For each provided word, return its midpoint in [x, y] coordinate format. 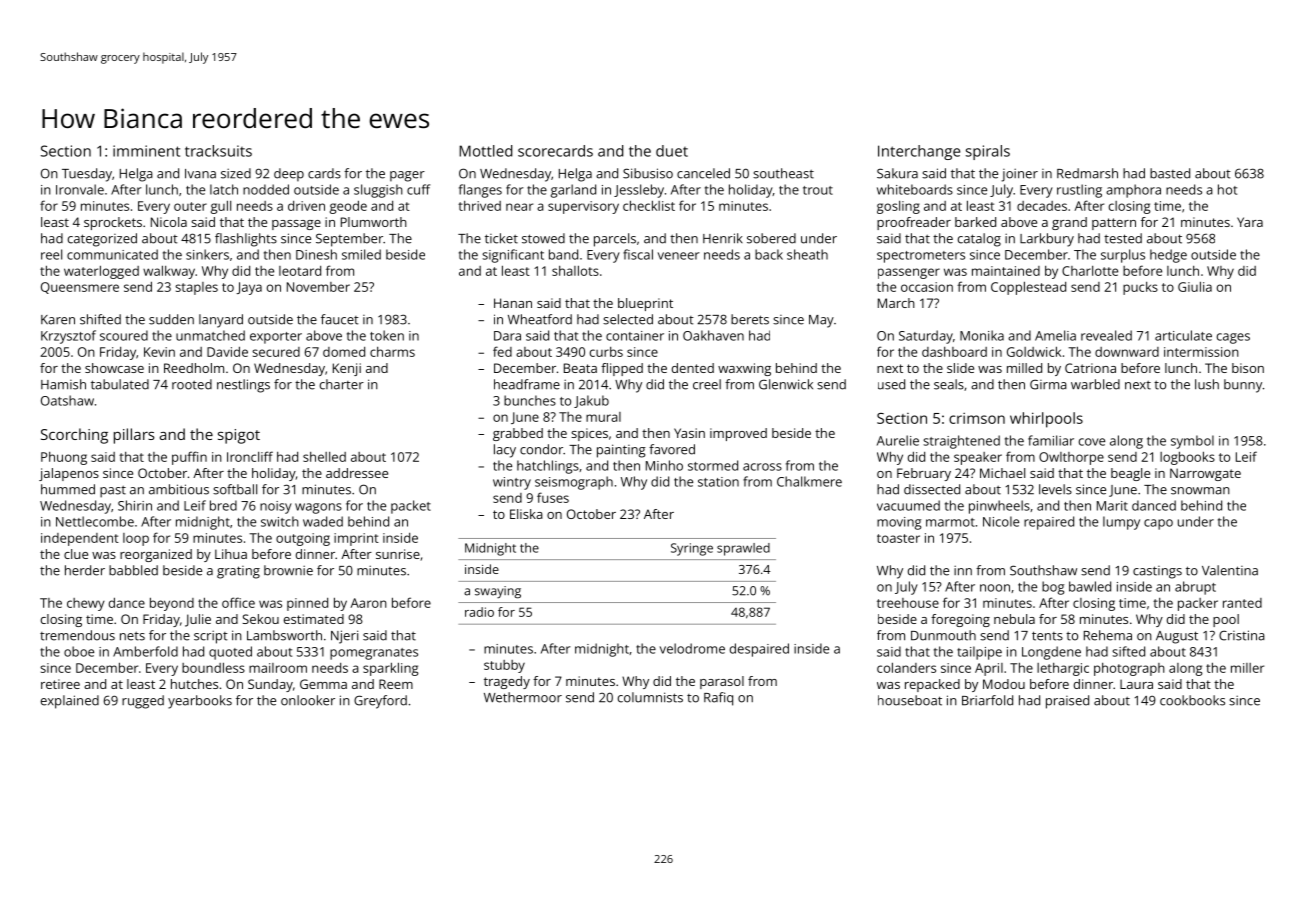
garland [573, 191]
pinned [307, 604]
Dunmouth [943, 635]
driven [306, 206]
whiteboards [915, 189]
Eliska [526, 514]
